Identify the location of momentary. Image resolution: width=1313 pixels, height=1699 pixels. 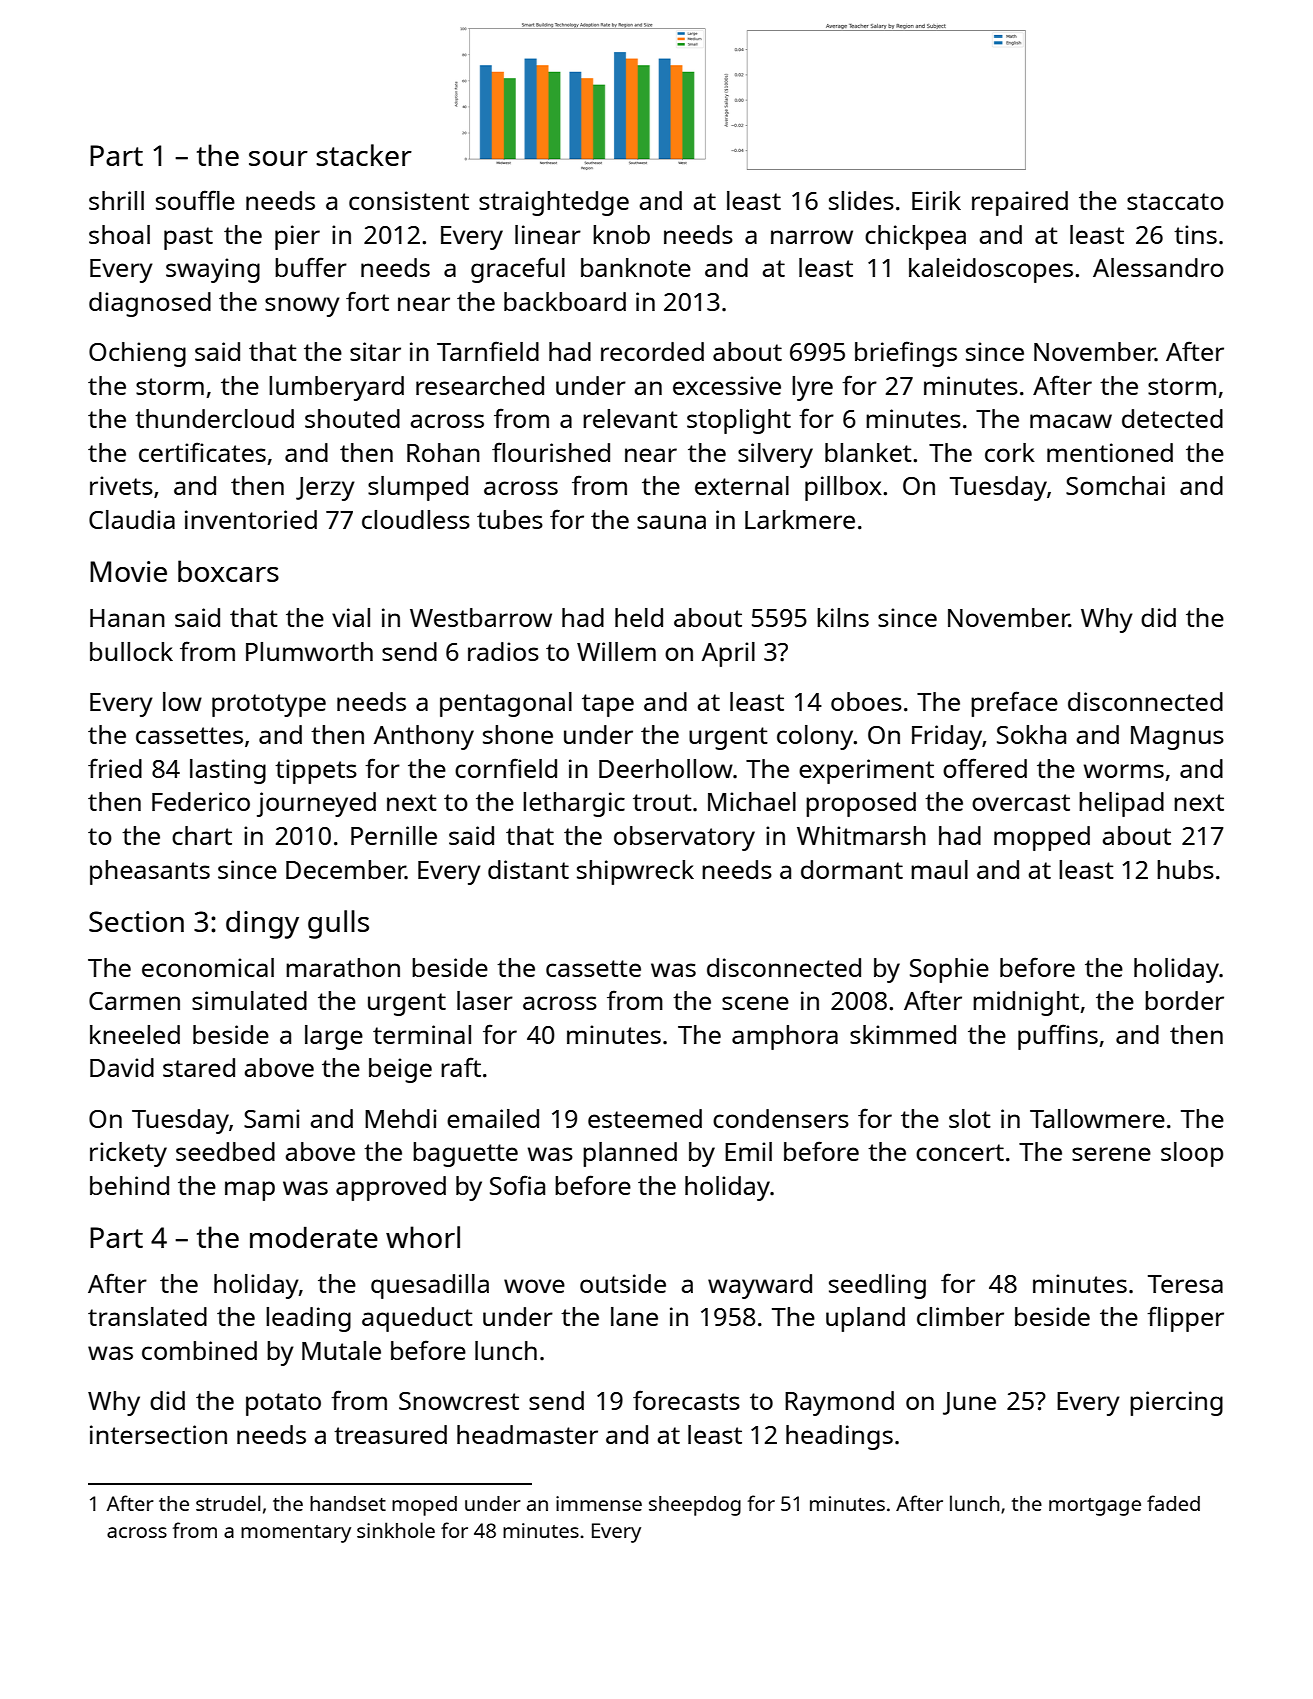
(296, 1534).
